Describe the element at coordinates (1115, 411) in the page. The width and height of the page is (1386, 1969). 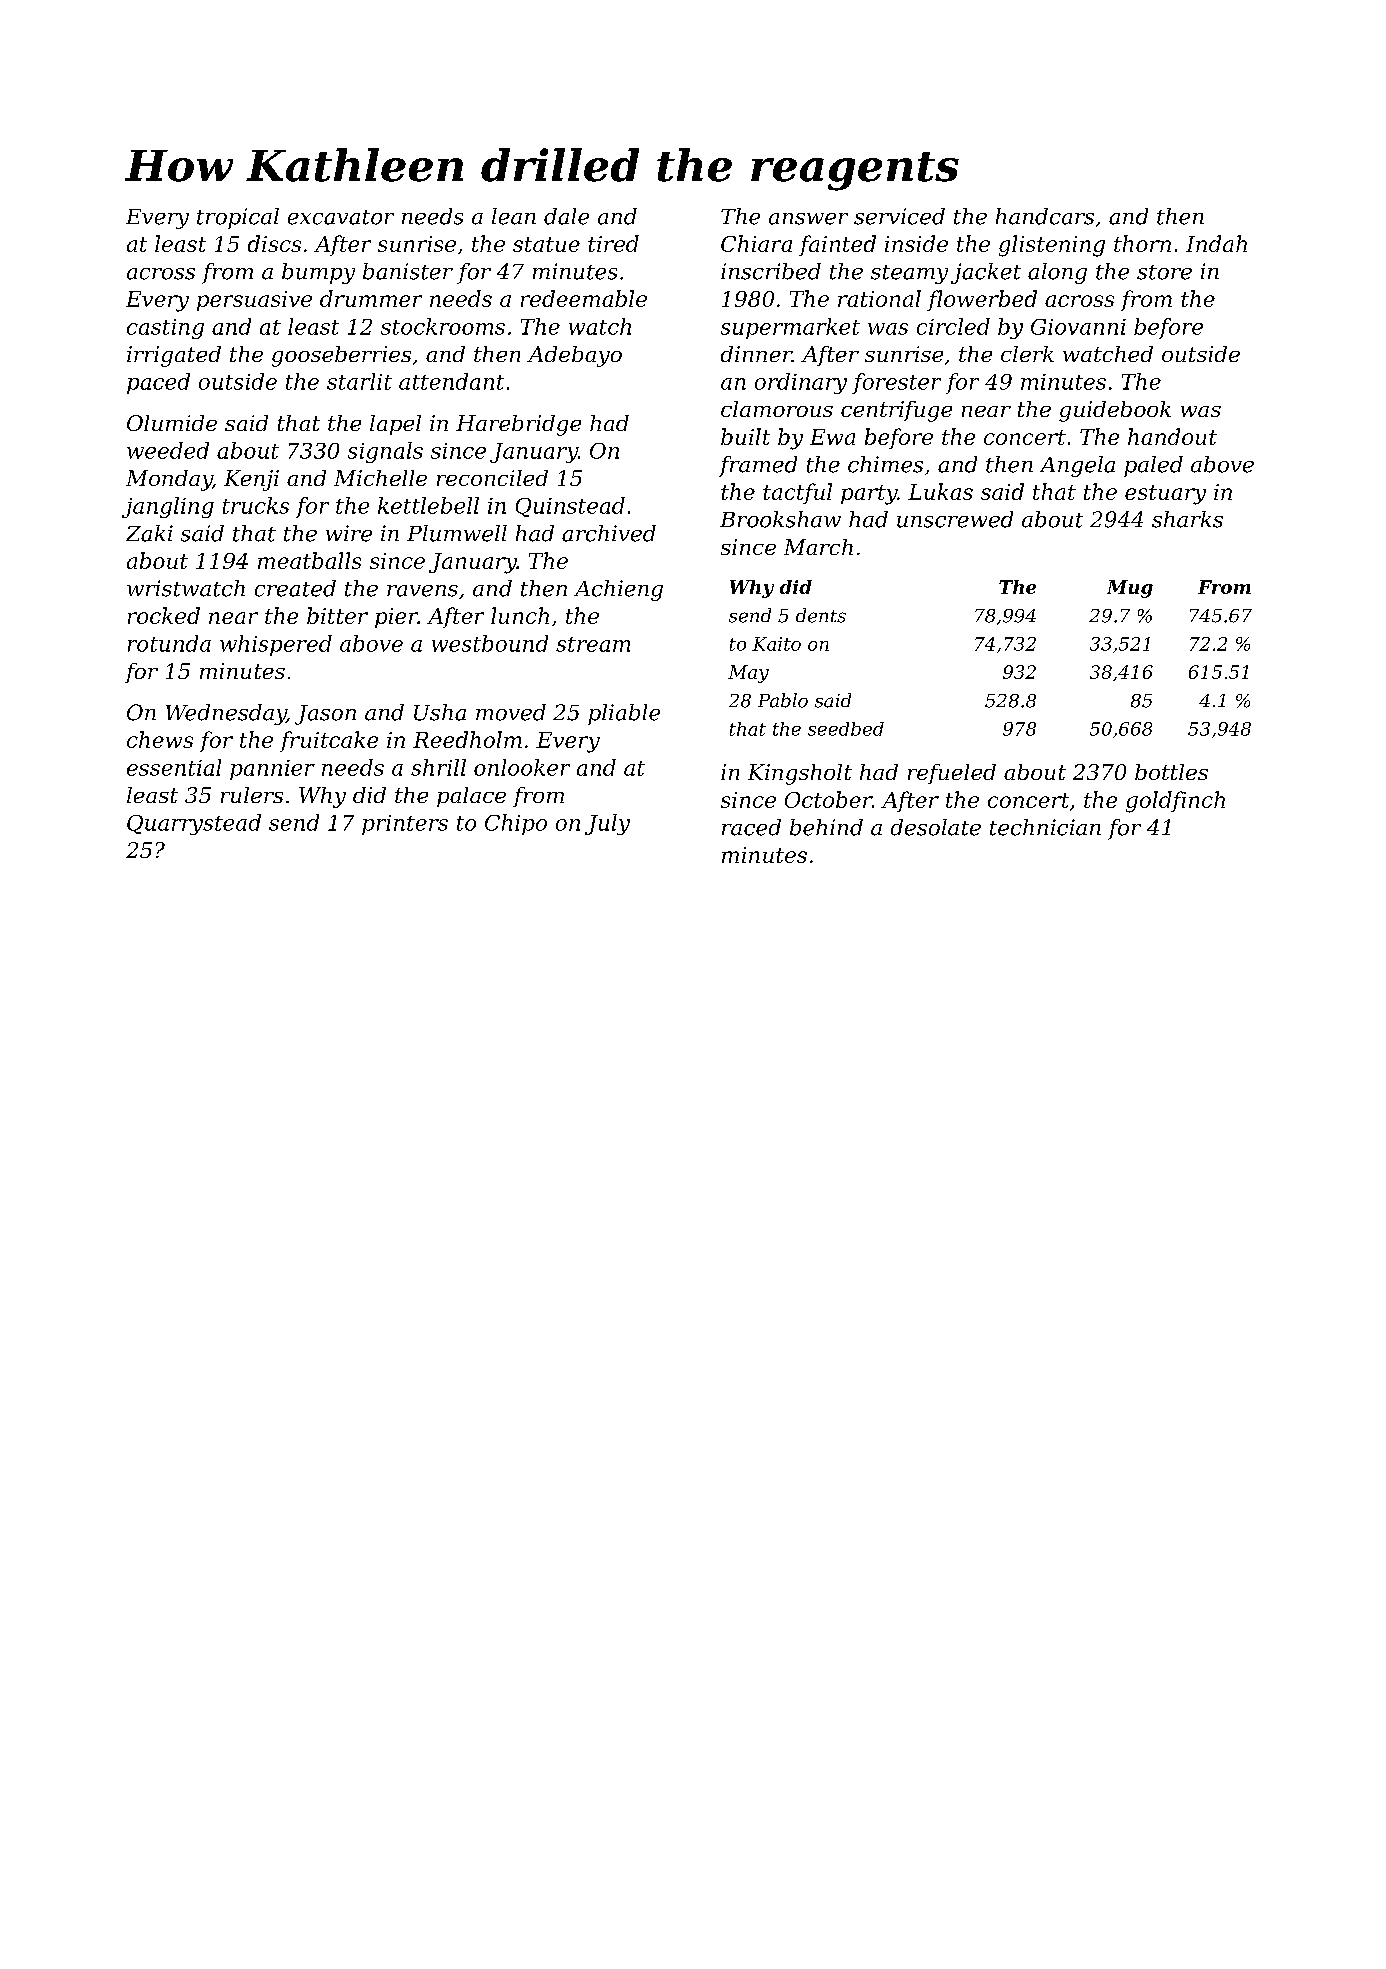
I see `guidebook` at that location.
